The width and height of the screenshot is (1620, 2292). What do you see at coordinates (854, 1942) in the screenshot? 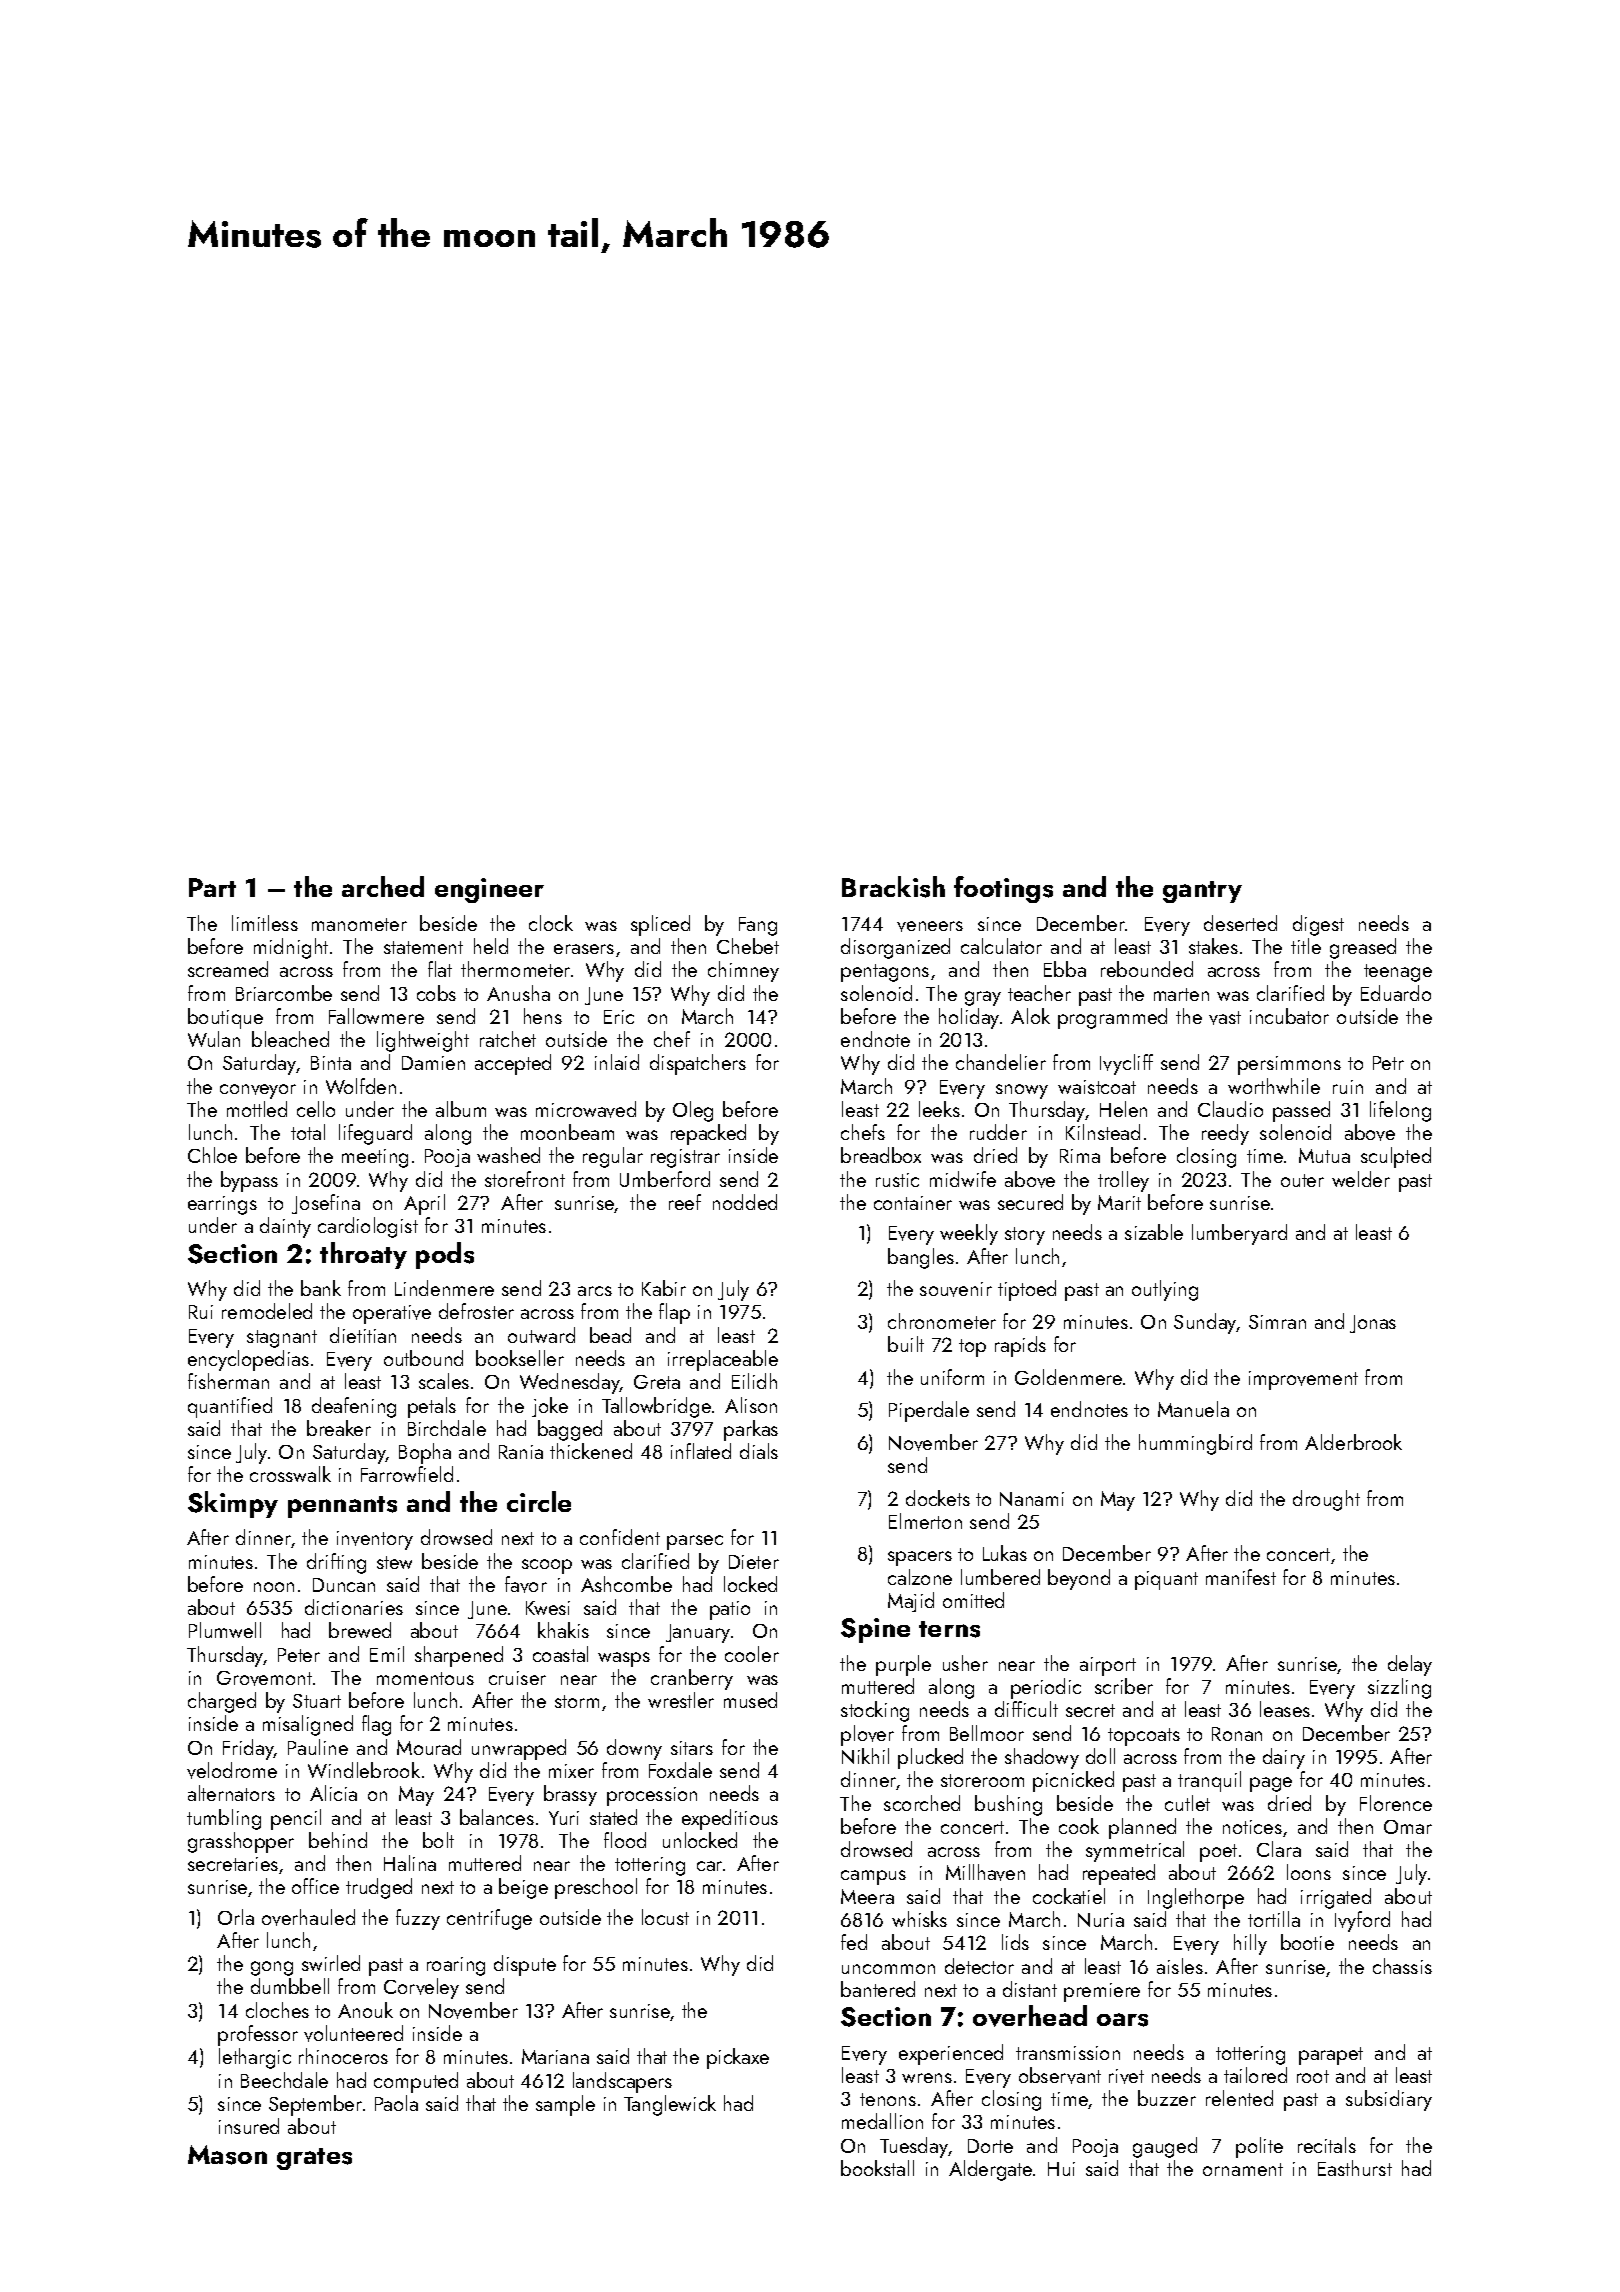
I see `fed` at bounding box center [854, 1942].
